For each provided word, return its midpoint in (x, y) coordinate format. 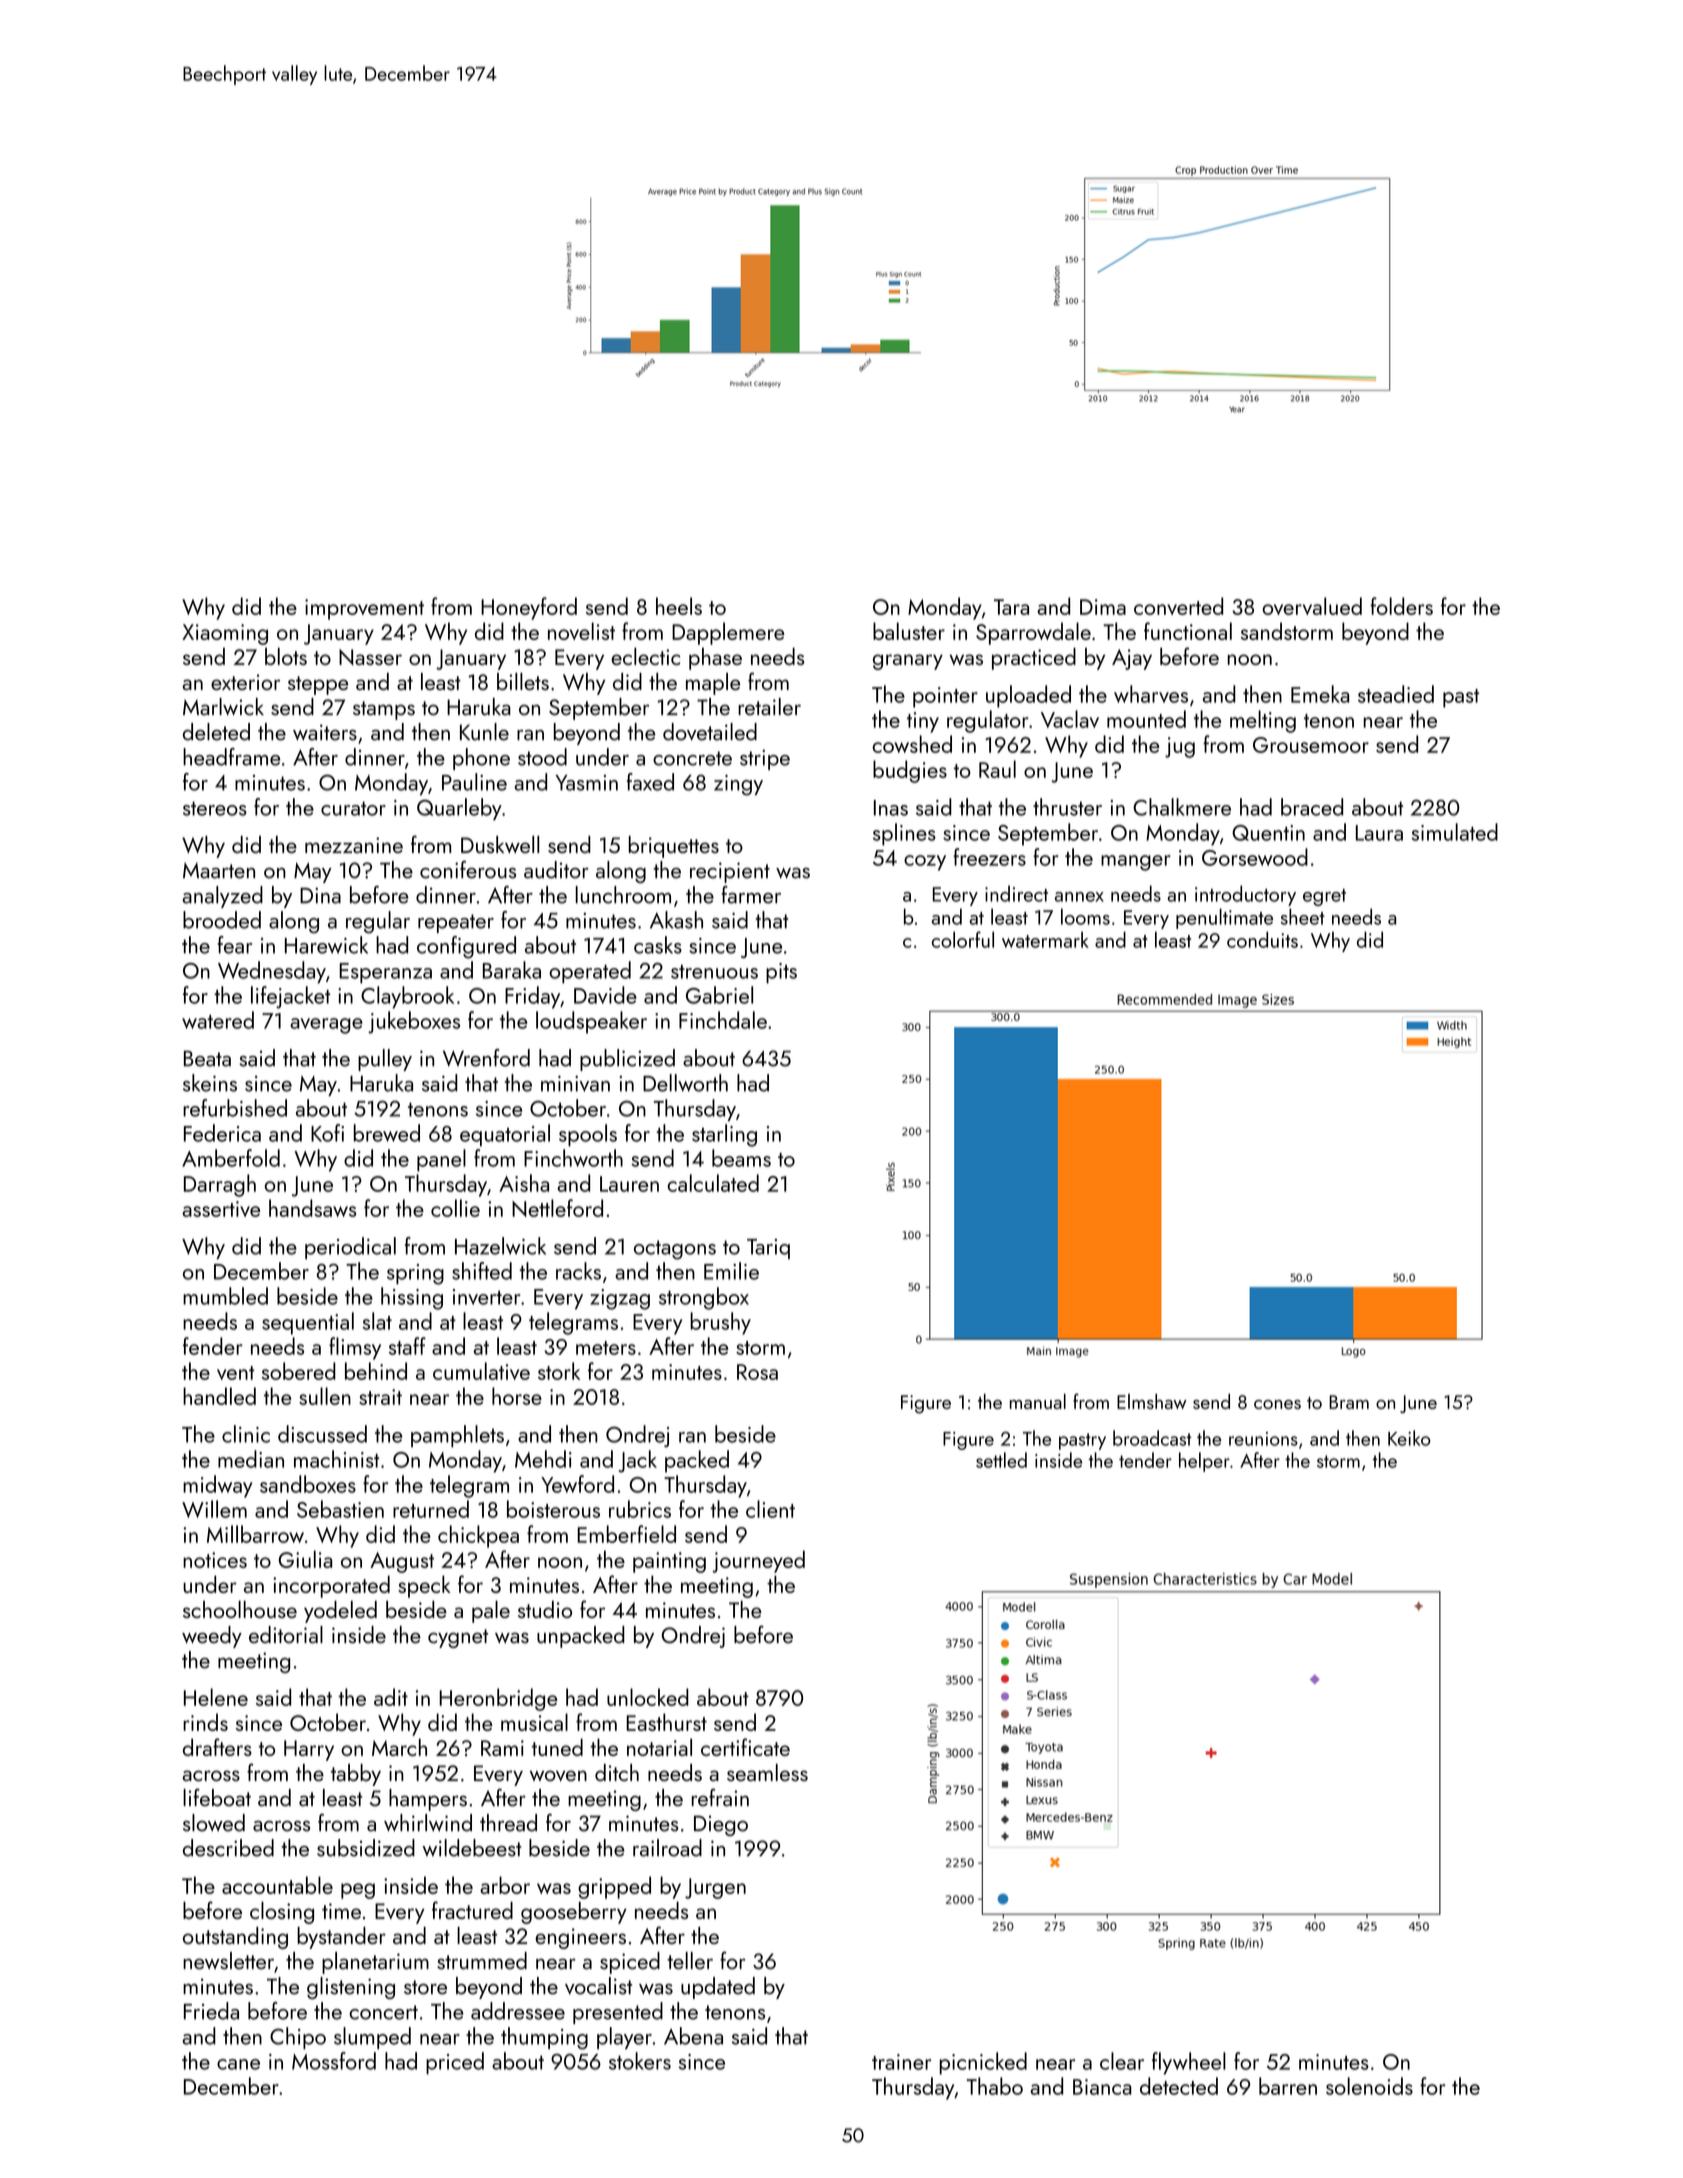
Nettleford (557, 1208)
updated (718, 1988)
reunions (1263, 1439)
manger (1136, 863)
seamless (767, 1772)
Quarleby (459, 809)
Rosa (757, 1372)
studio (545, 1609)
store (425, 1987)
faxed (650, 782)
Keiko (1409, 1438)
